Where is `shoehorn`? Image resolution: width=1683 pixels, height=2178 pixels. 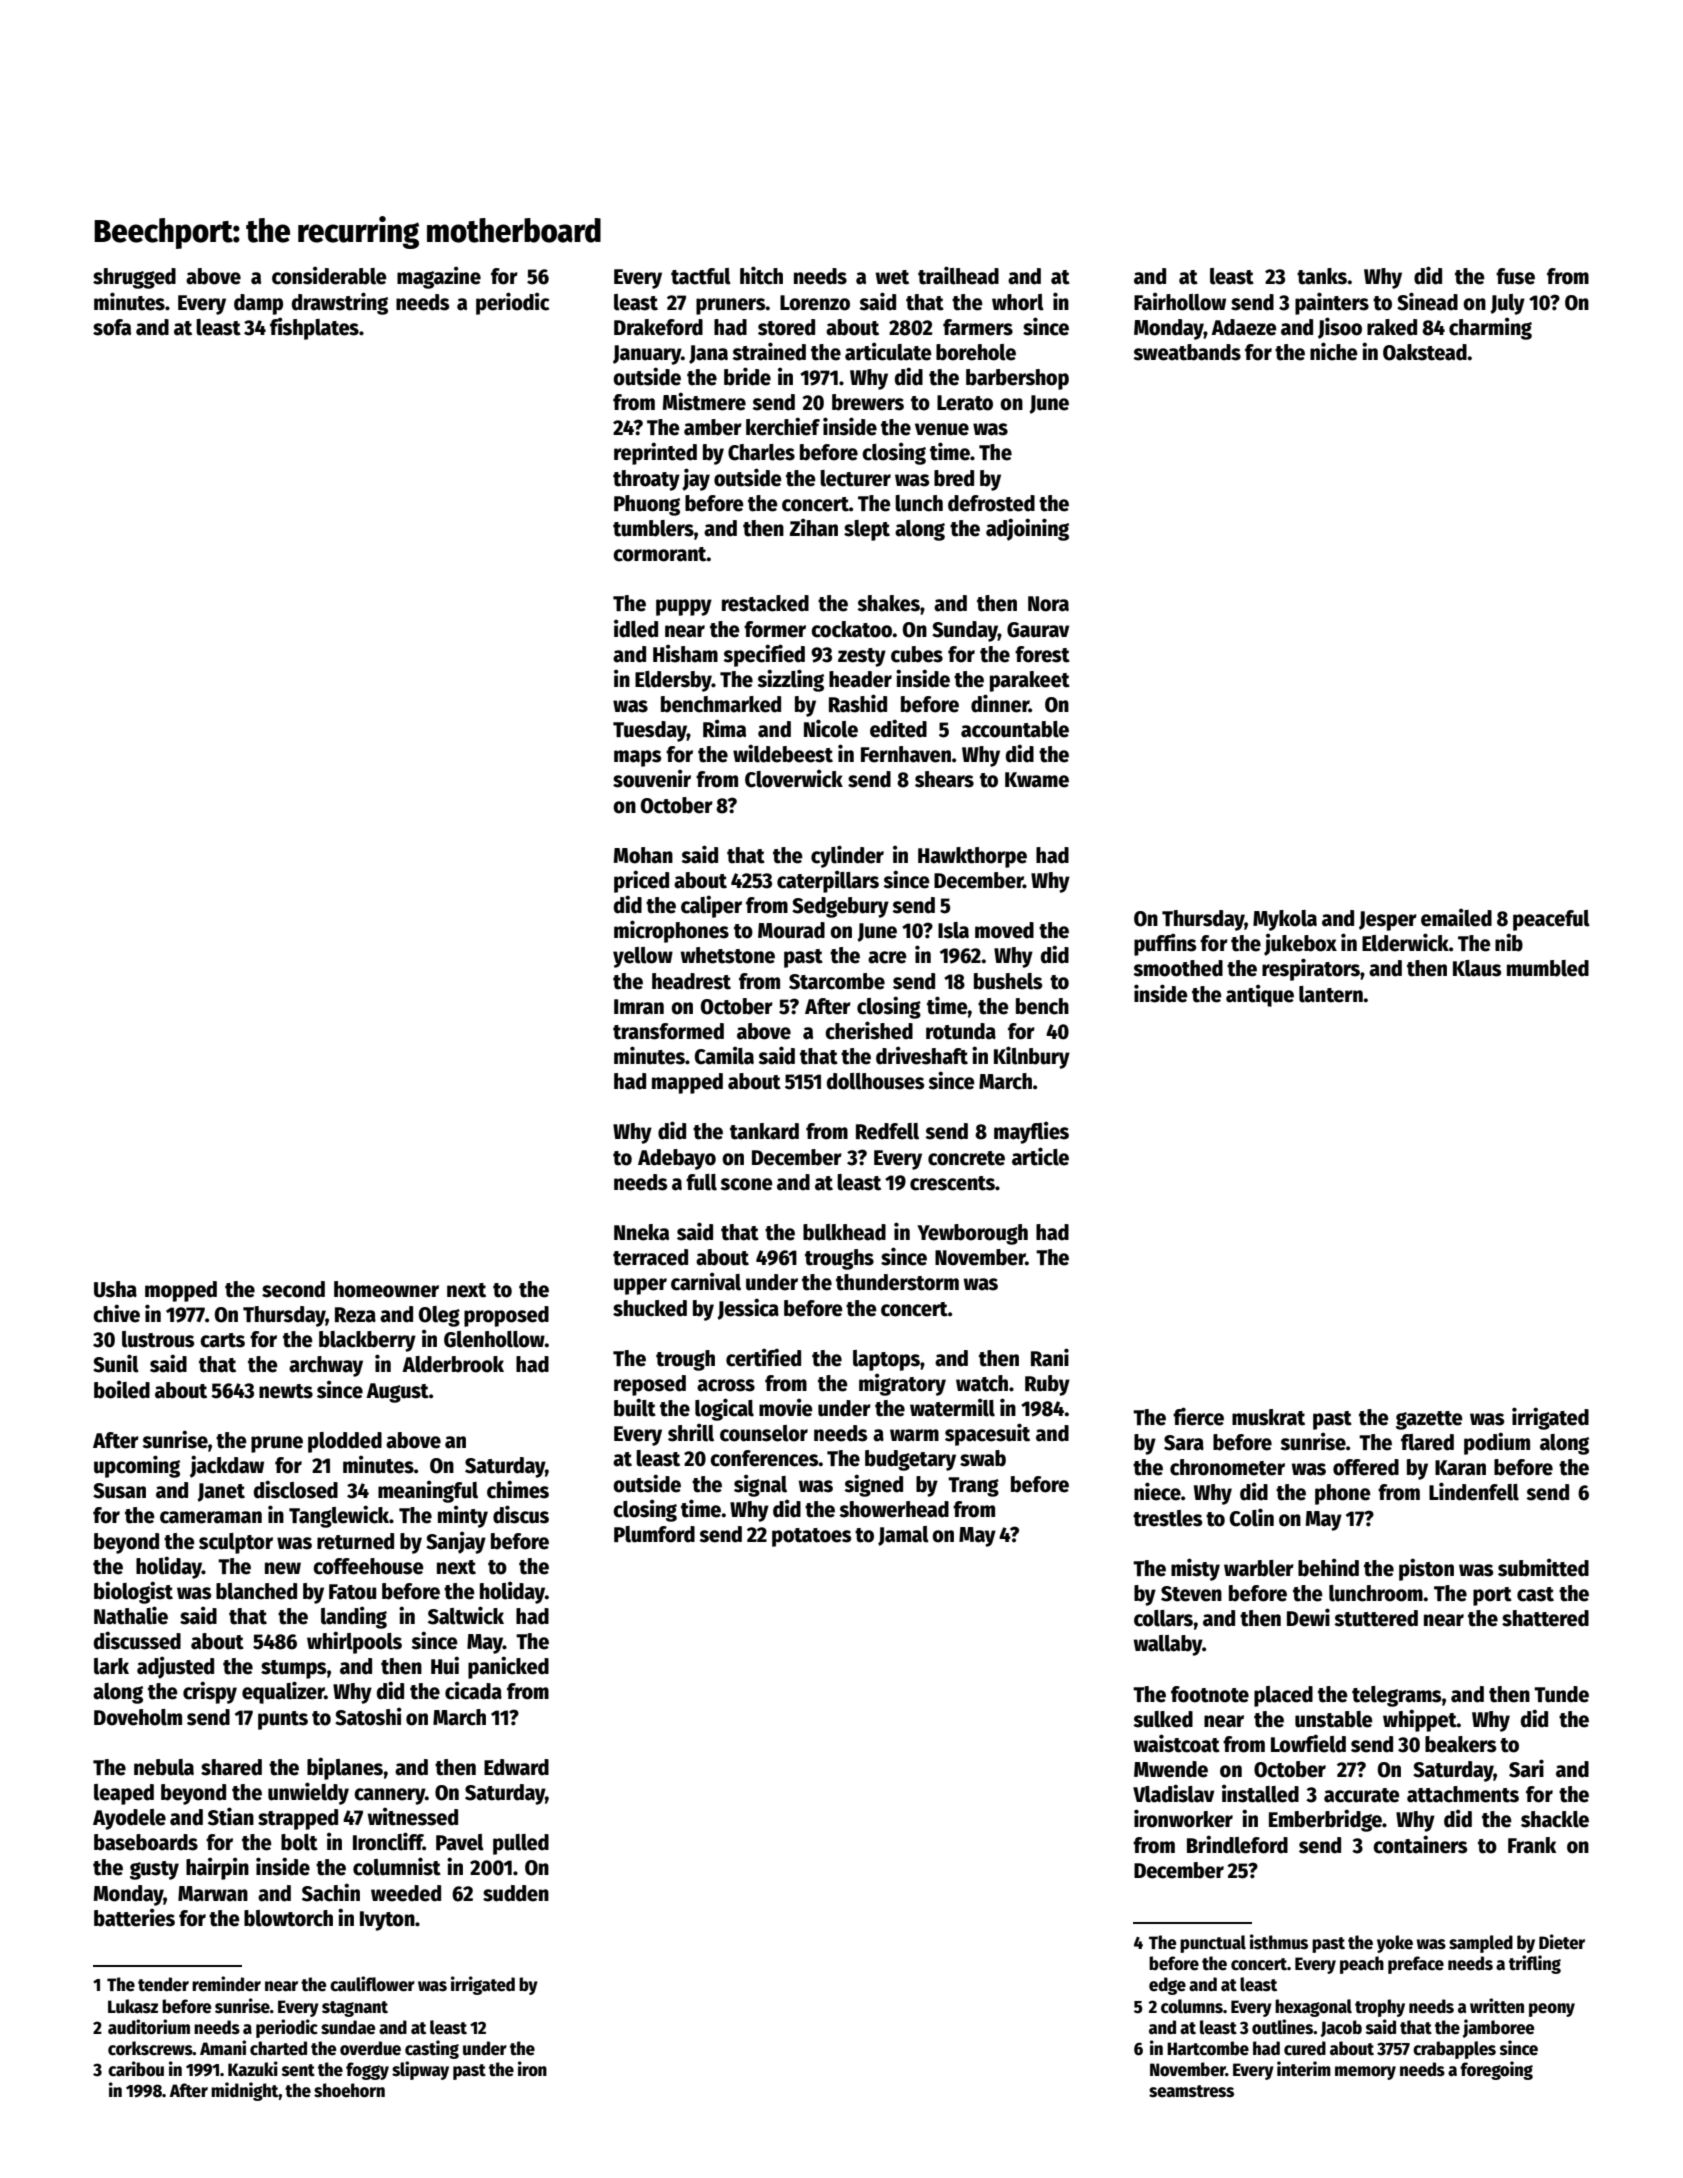
shoehorn is located at coordinates (349, 2090).
